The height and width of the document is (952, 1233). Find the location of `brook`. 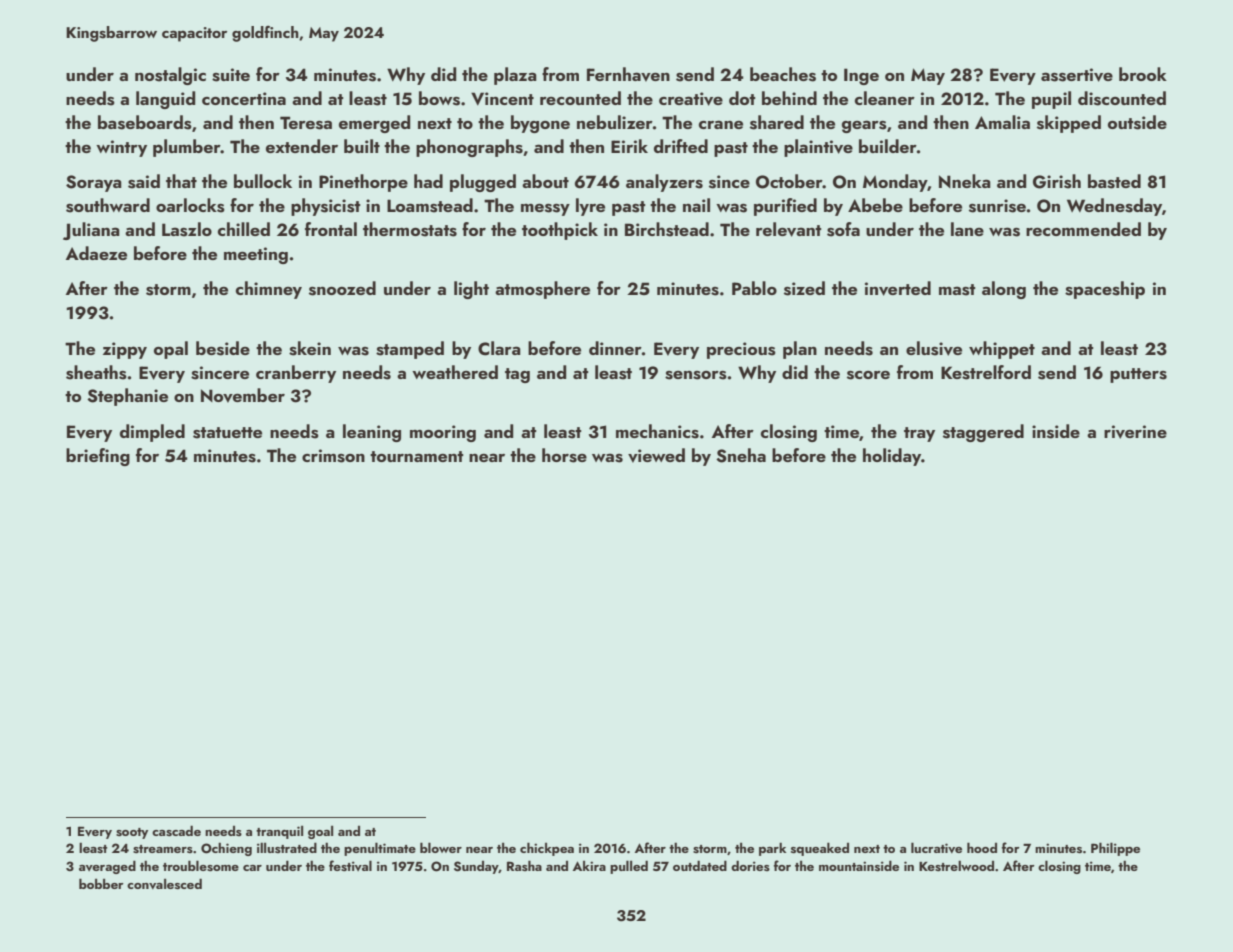

brook is located at coordinates (1143, 74).
